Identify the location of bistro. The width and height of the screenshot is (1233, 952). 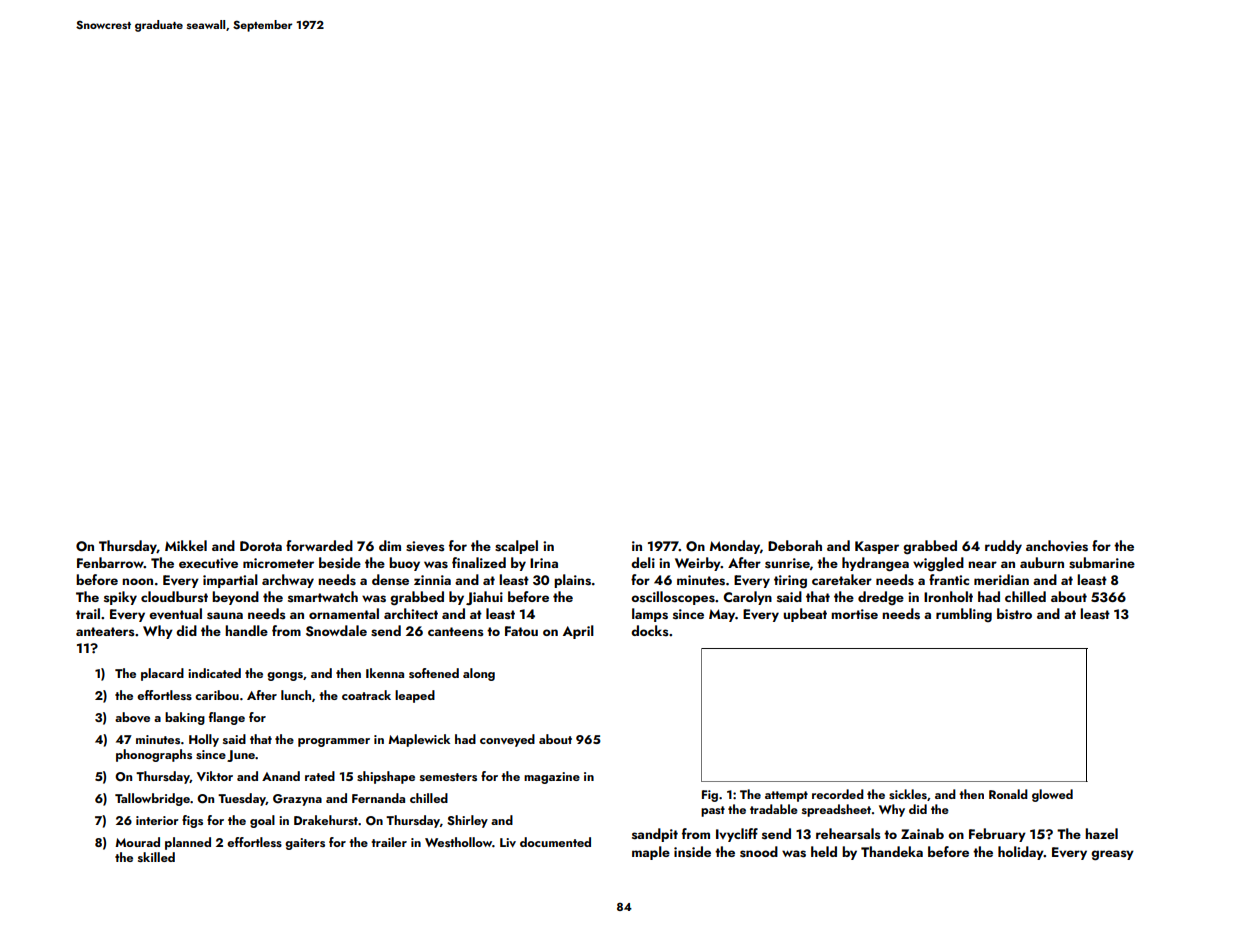
(1014, 614).
